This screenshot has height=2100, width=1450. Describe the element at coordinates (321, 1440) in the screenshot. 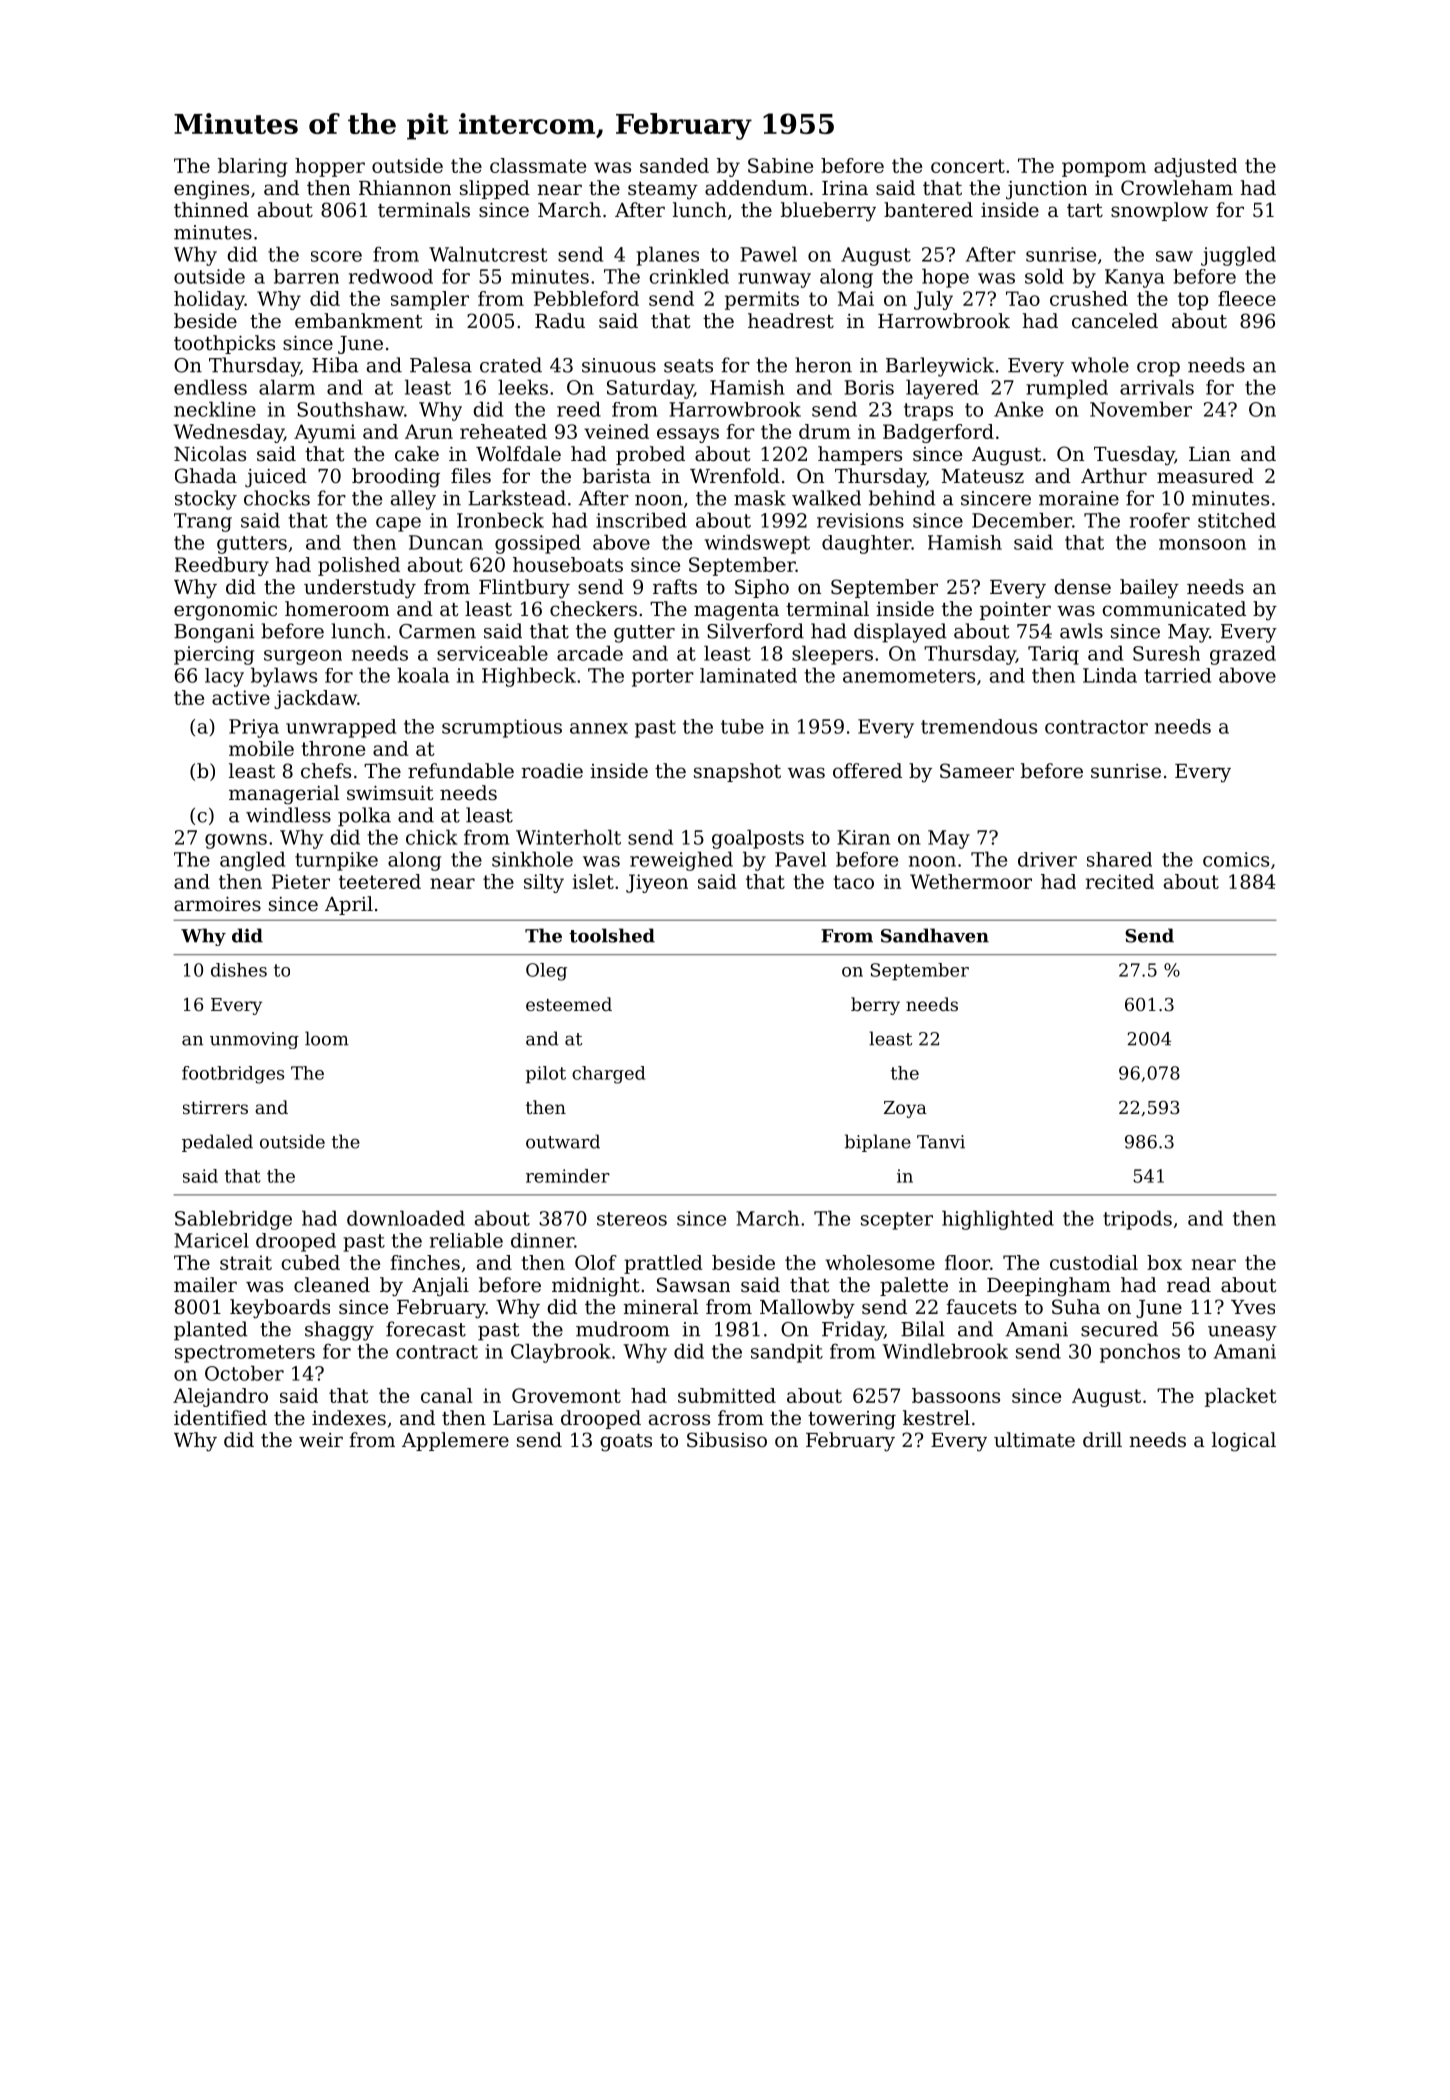

I see `weir` at that location.
